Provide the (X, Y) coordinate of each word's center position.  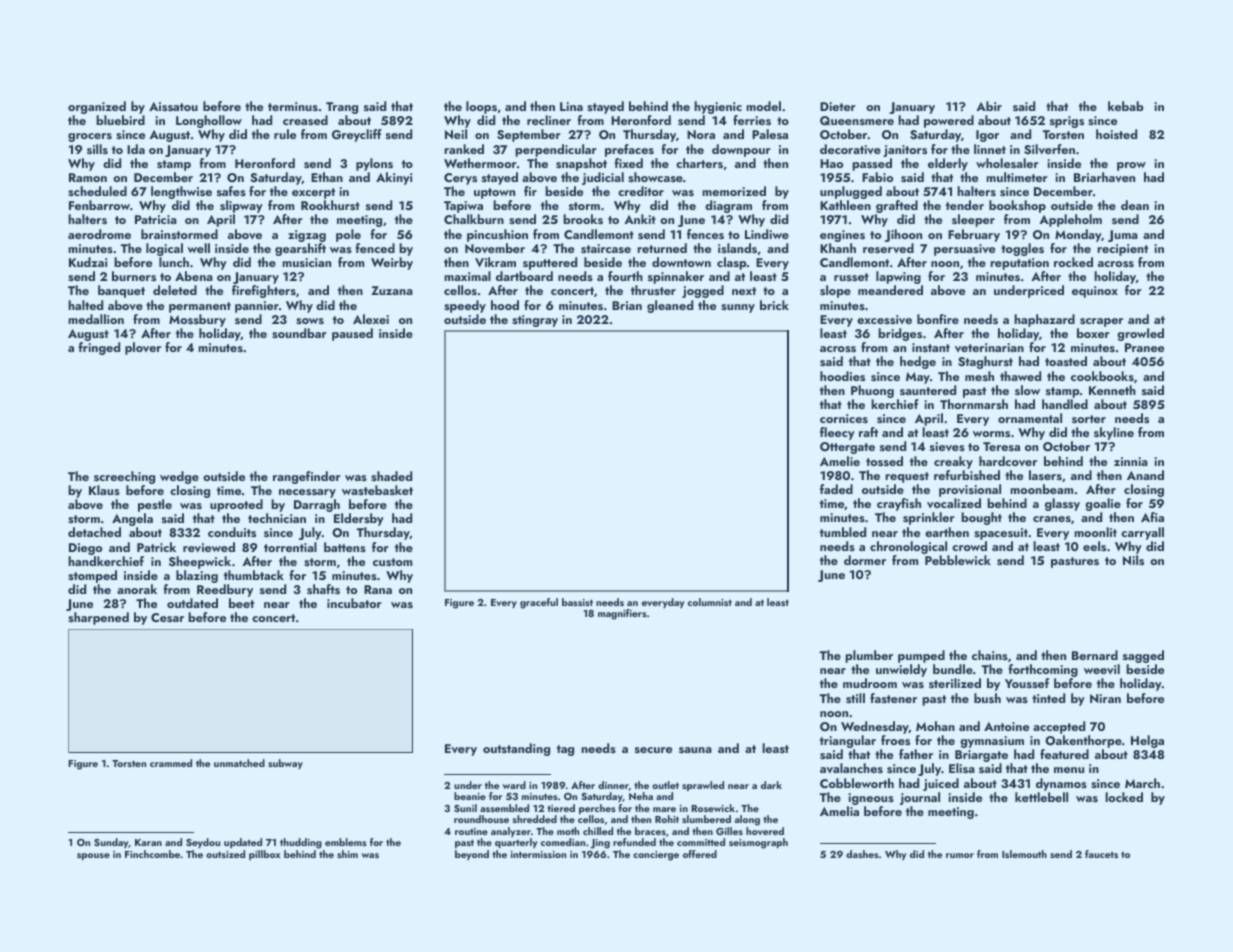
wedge (179, 477)
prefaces (629, 150)
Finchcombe (152, 854)
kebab (1126, 106)
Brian (627, 305)
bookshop (1017, 206)
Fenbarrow (99, 205)
